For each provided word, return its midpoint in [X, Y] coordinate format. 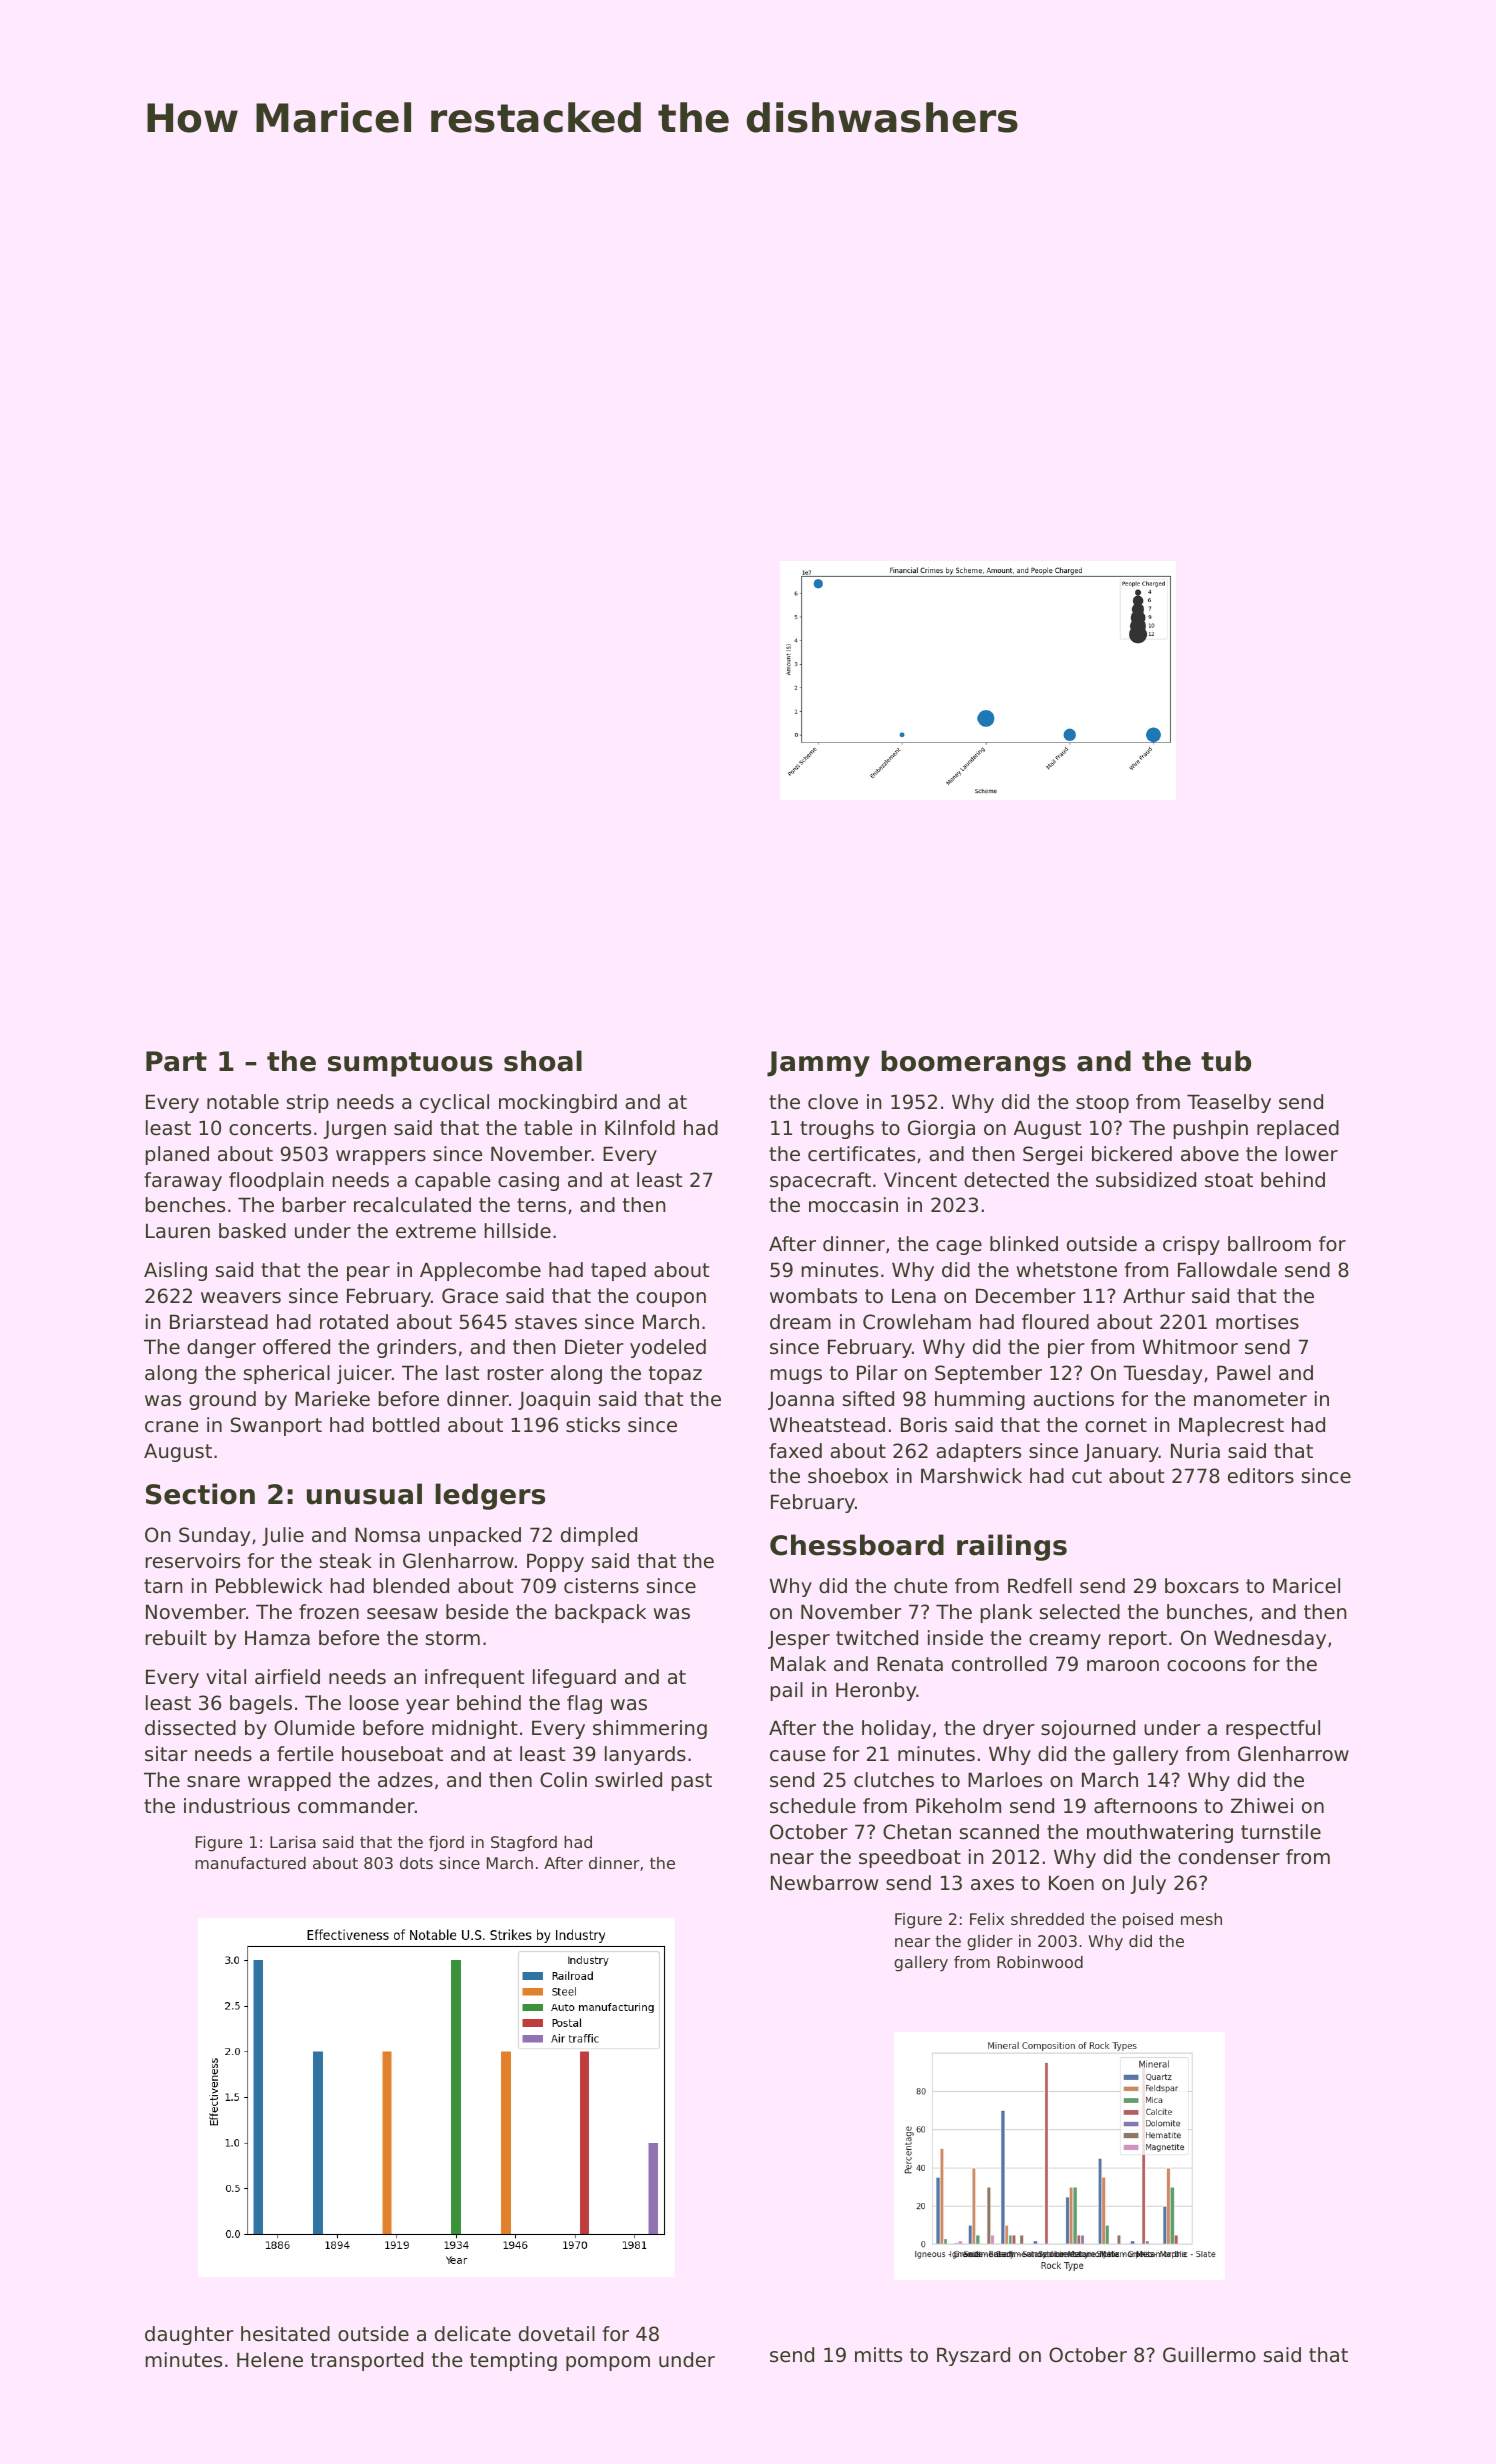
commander [356, 1806]
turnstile [1281, 1832]
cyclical [454, 1103]
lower [1312, 1154]
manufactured [250, 1863]
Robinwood [1040, 1962]
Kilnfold [640, 1128]
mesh [1201, 1919]
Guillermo [1209, 2355]
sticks [593, 1425]
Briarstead [219, 1322]
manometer [1250, 1399]
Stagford [524, 1844]
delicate [473, 2334]
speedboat [910, 1858]
